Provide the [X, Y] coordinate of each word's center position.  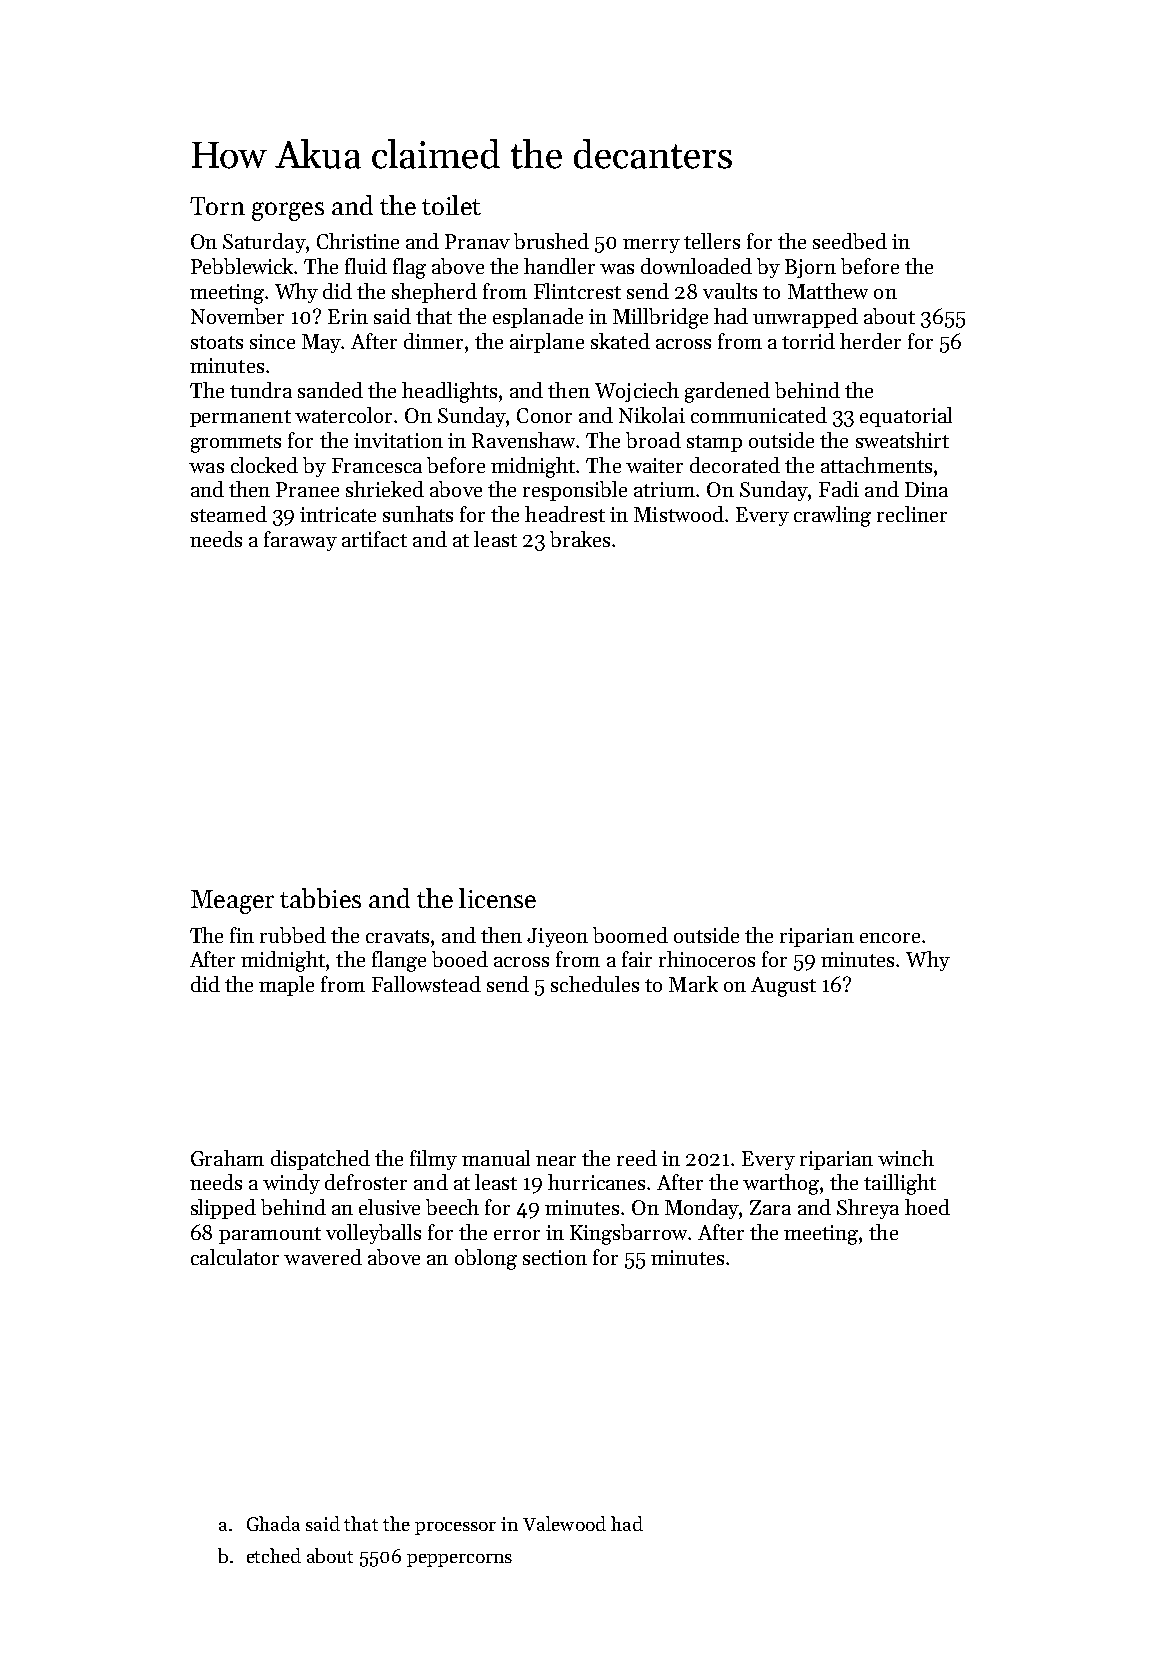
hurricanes [596, 1182]
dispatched [320, 1160]
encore [890, 938]
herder [870, 341]
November [237, 316]
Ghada [273, 1523]
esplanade [538, 318]
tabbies [320, 898]
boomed [630, 935]
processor [455, 1528]
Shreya [868, 1209]
